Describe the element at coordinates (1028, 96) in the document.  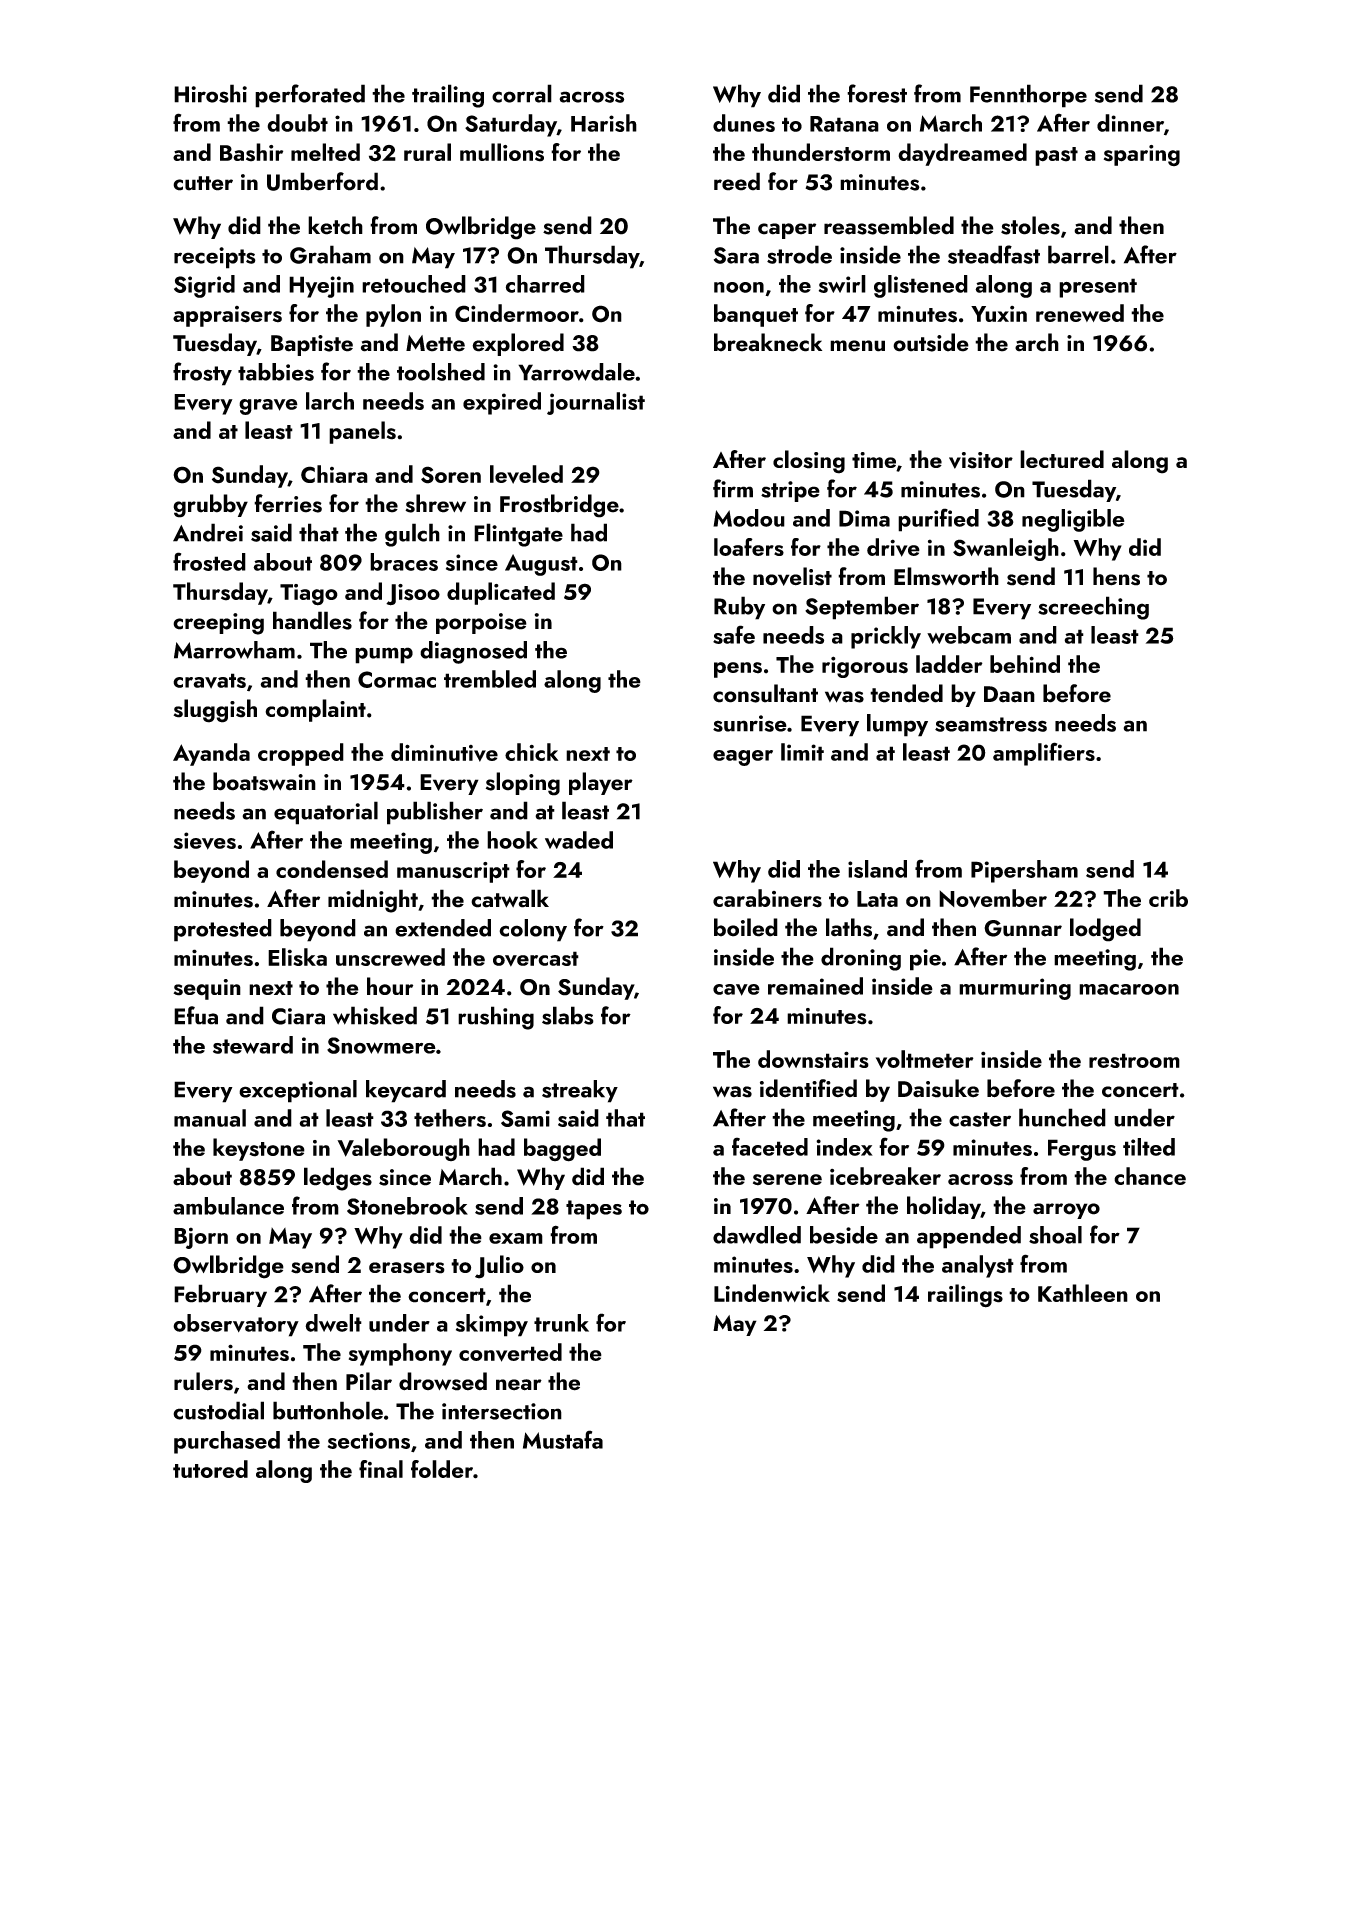
I see `Fennthorpe` at that location.
